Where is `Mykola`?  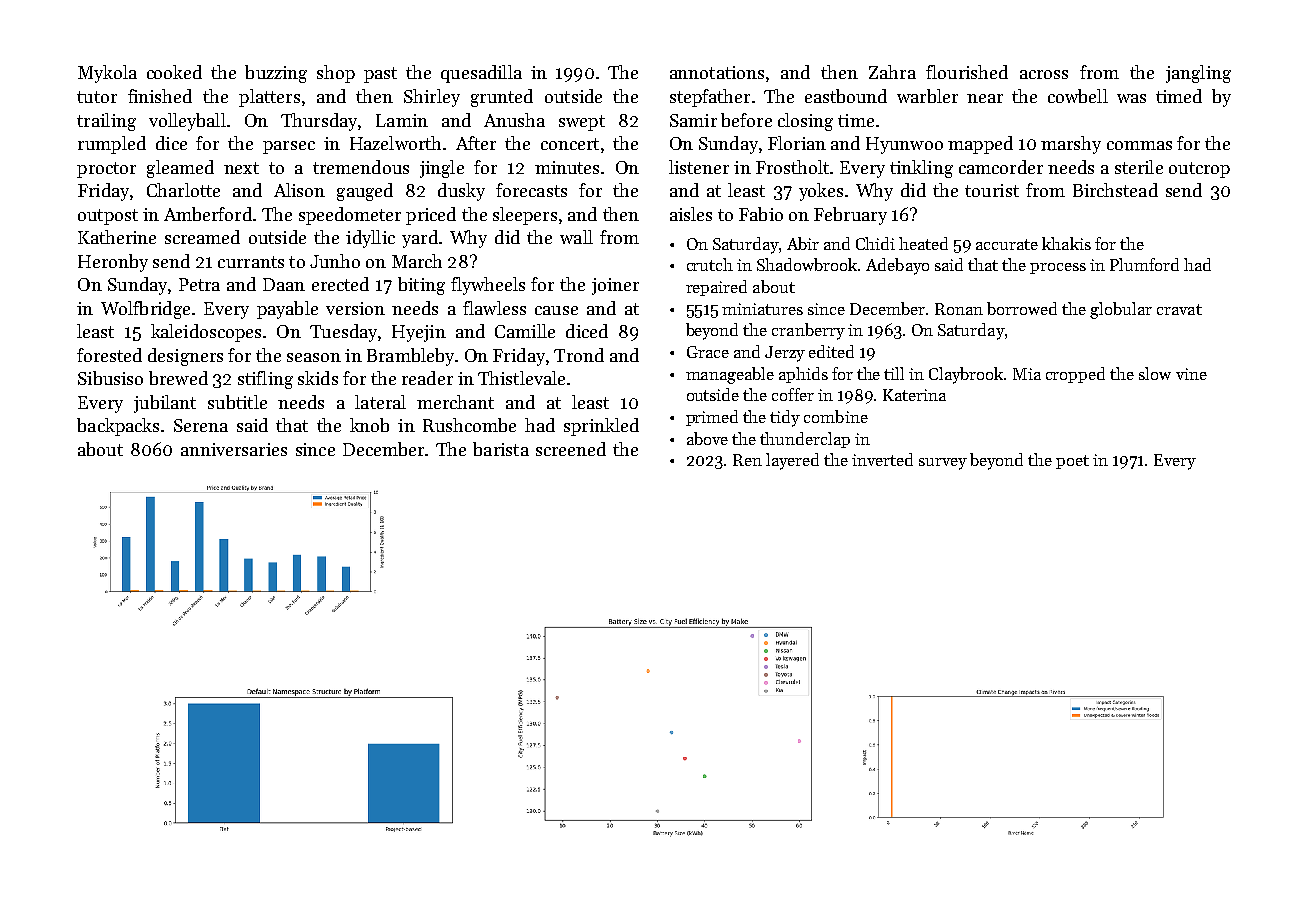 Mykola is located at coordinates (107, 74).
